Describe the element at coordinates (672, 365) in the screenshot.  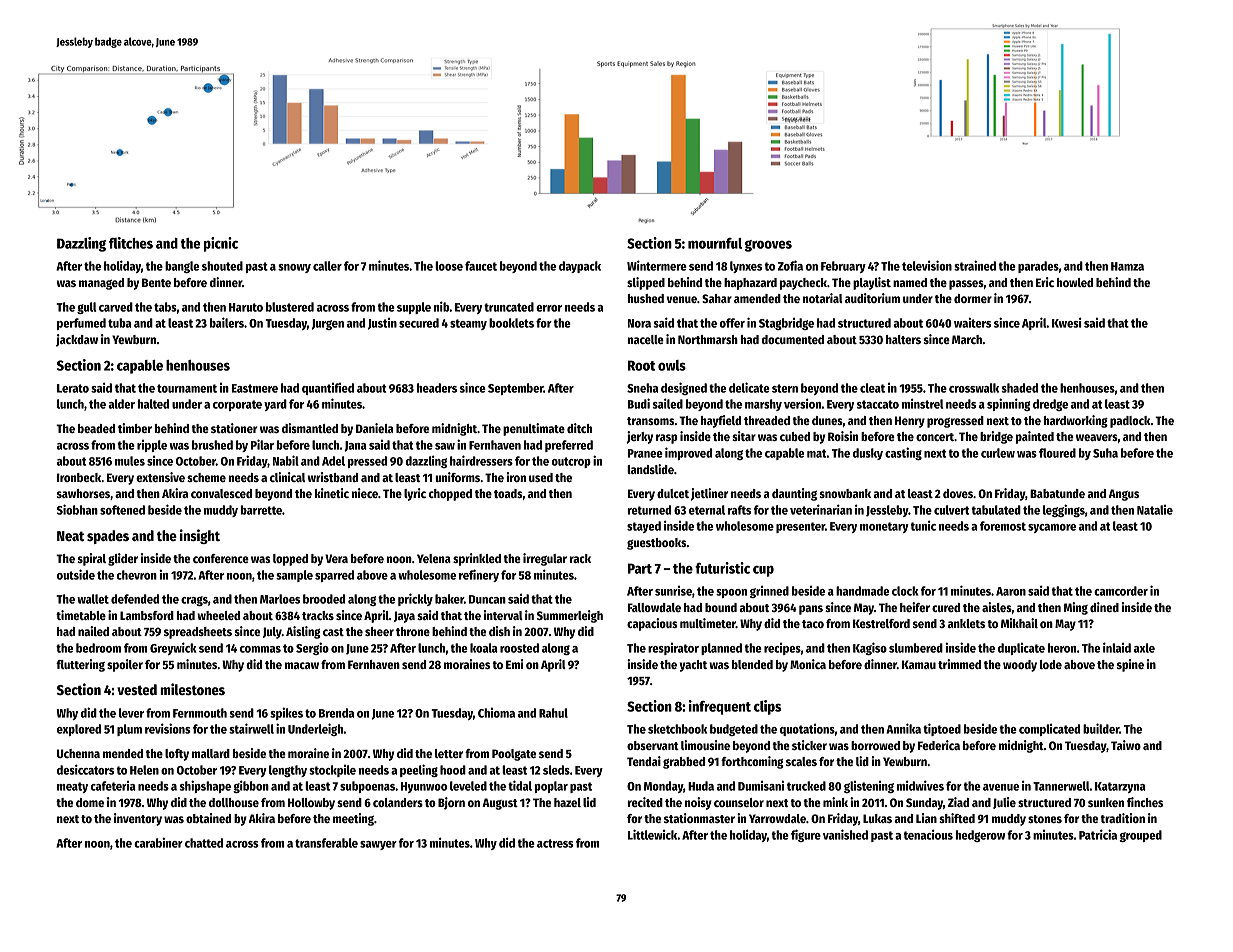
I see `owls` at that location.
